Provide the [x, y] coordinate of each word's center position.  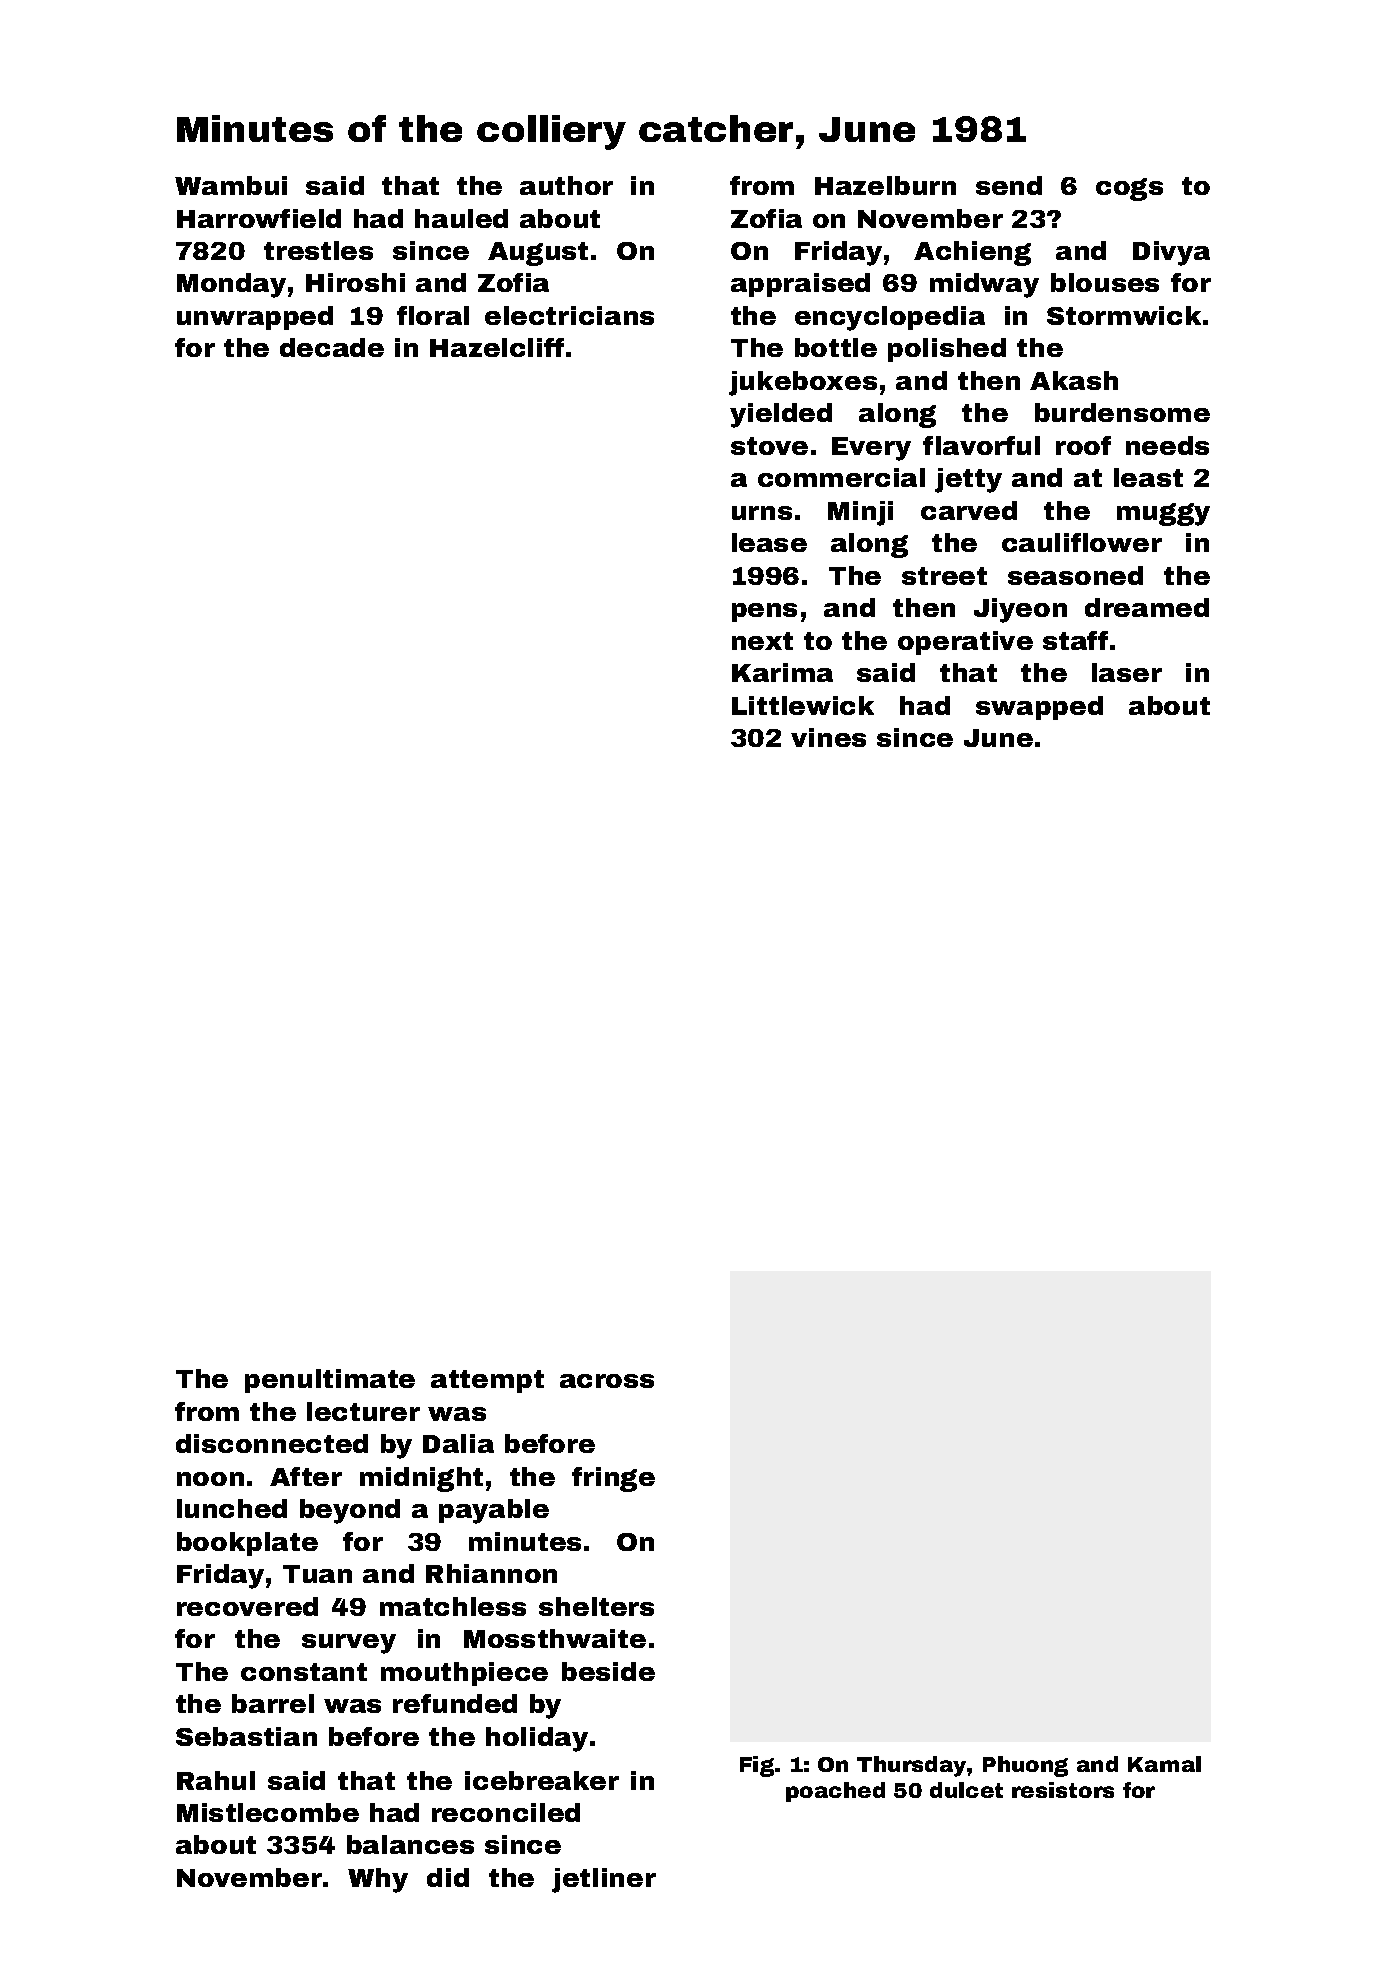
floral [433, 315]
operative [965, 643]
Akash [1074, 380]
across [607, 1381]
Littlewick [803, 705]
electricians [569, 315]
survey [349, 1644]
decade [332, 347]
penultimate [330, 1381]
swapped [1039, 708]
